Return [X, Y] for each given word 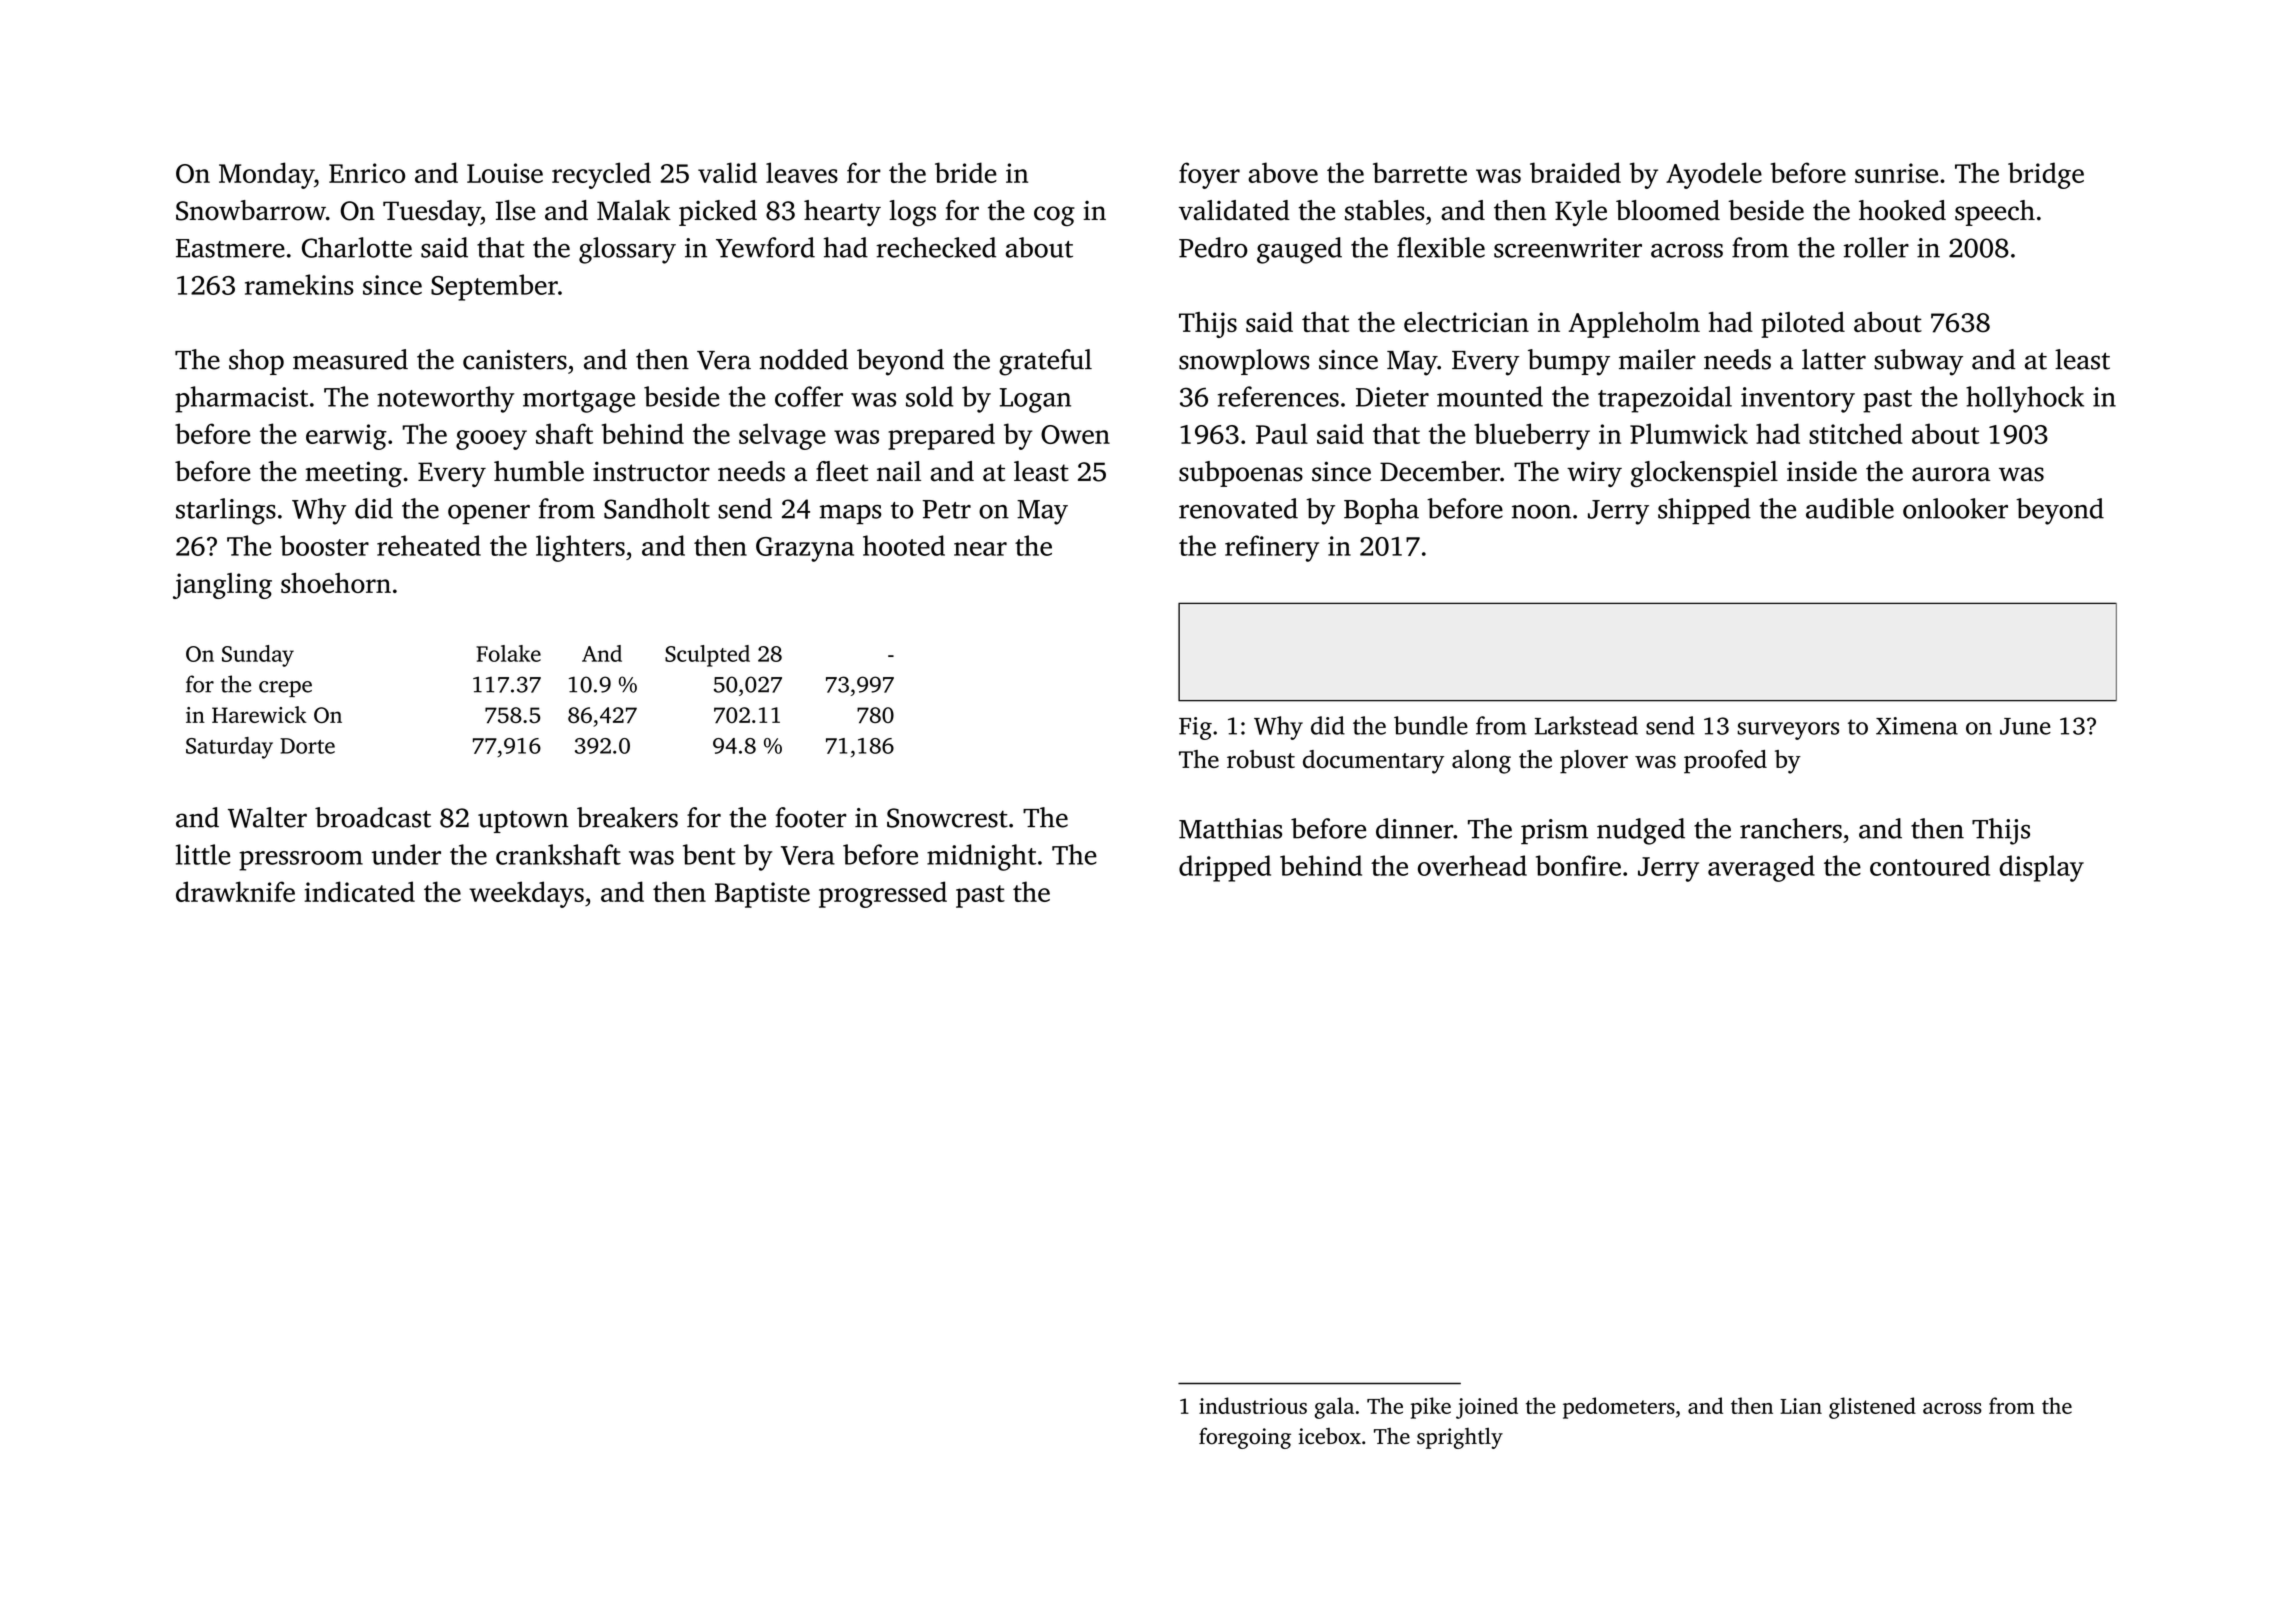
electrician [1466, 322]
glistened [1872, 1408]
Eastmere [230, 248]
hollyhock [2025, 399]
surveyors [1788, 731]
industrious [1253, 1405]
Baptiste [762, 895]
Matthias [1230, 828]
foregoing [1245, 1438]
